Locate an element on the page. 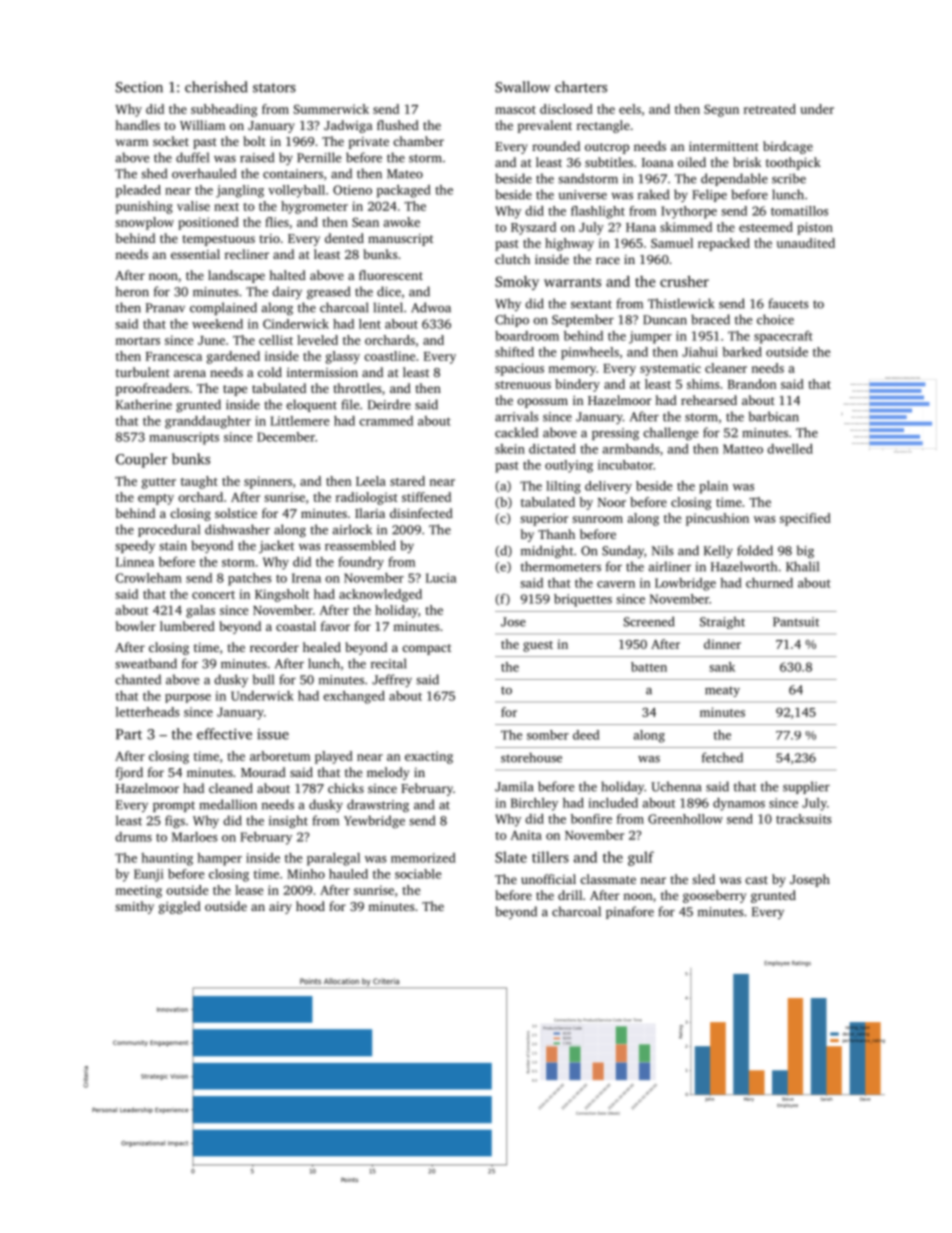 The height and width of the image is (1233, 952). mortars is located at coordinates (137, 341).
